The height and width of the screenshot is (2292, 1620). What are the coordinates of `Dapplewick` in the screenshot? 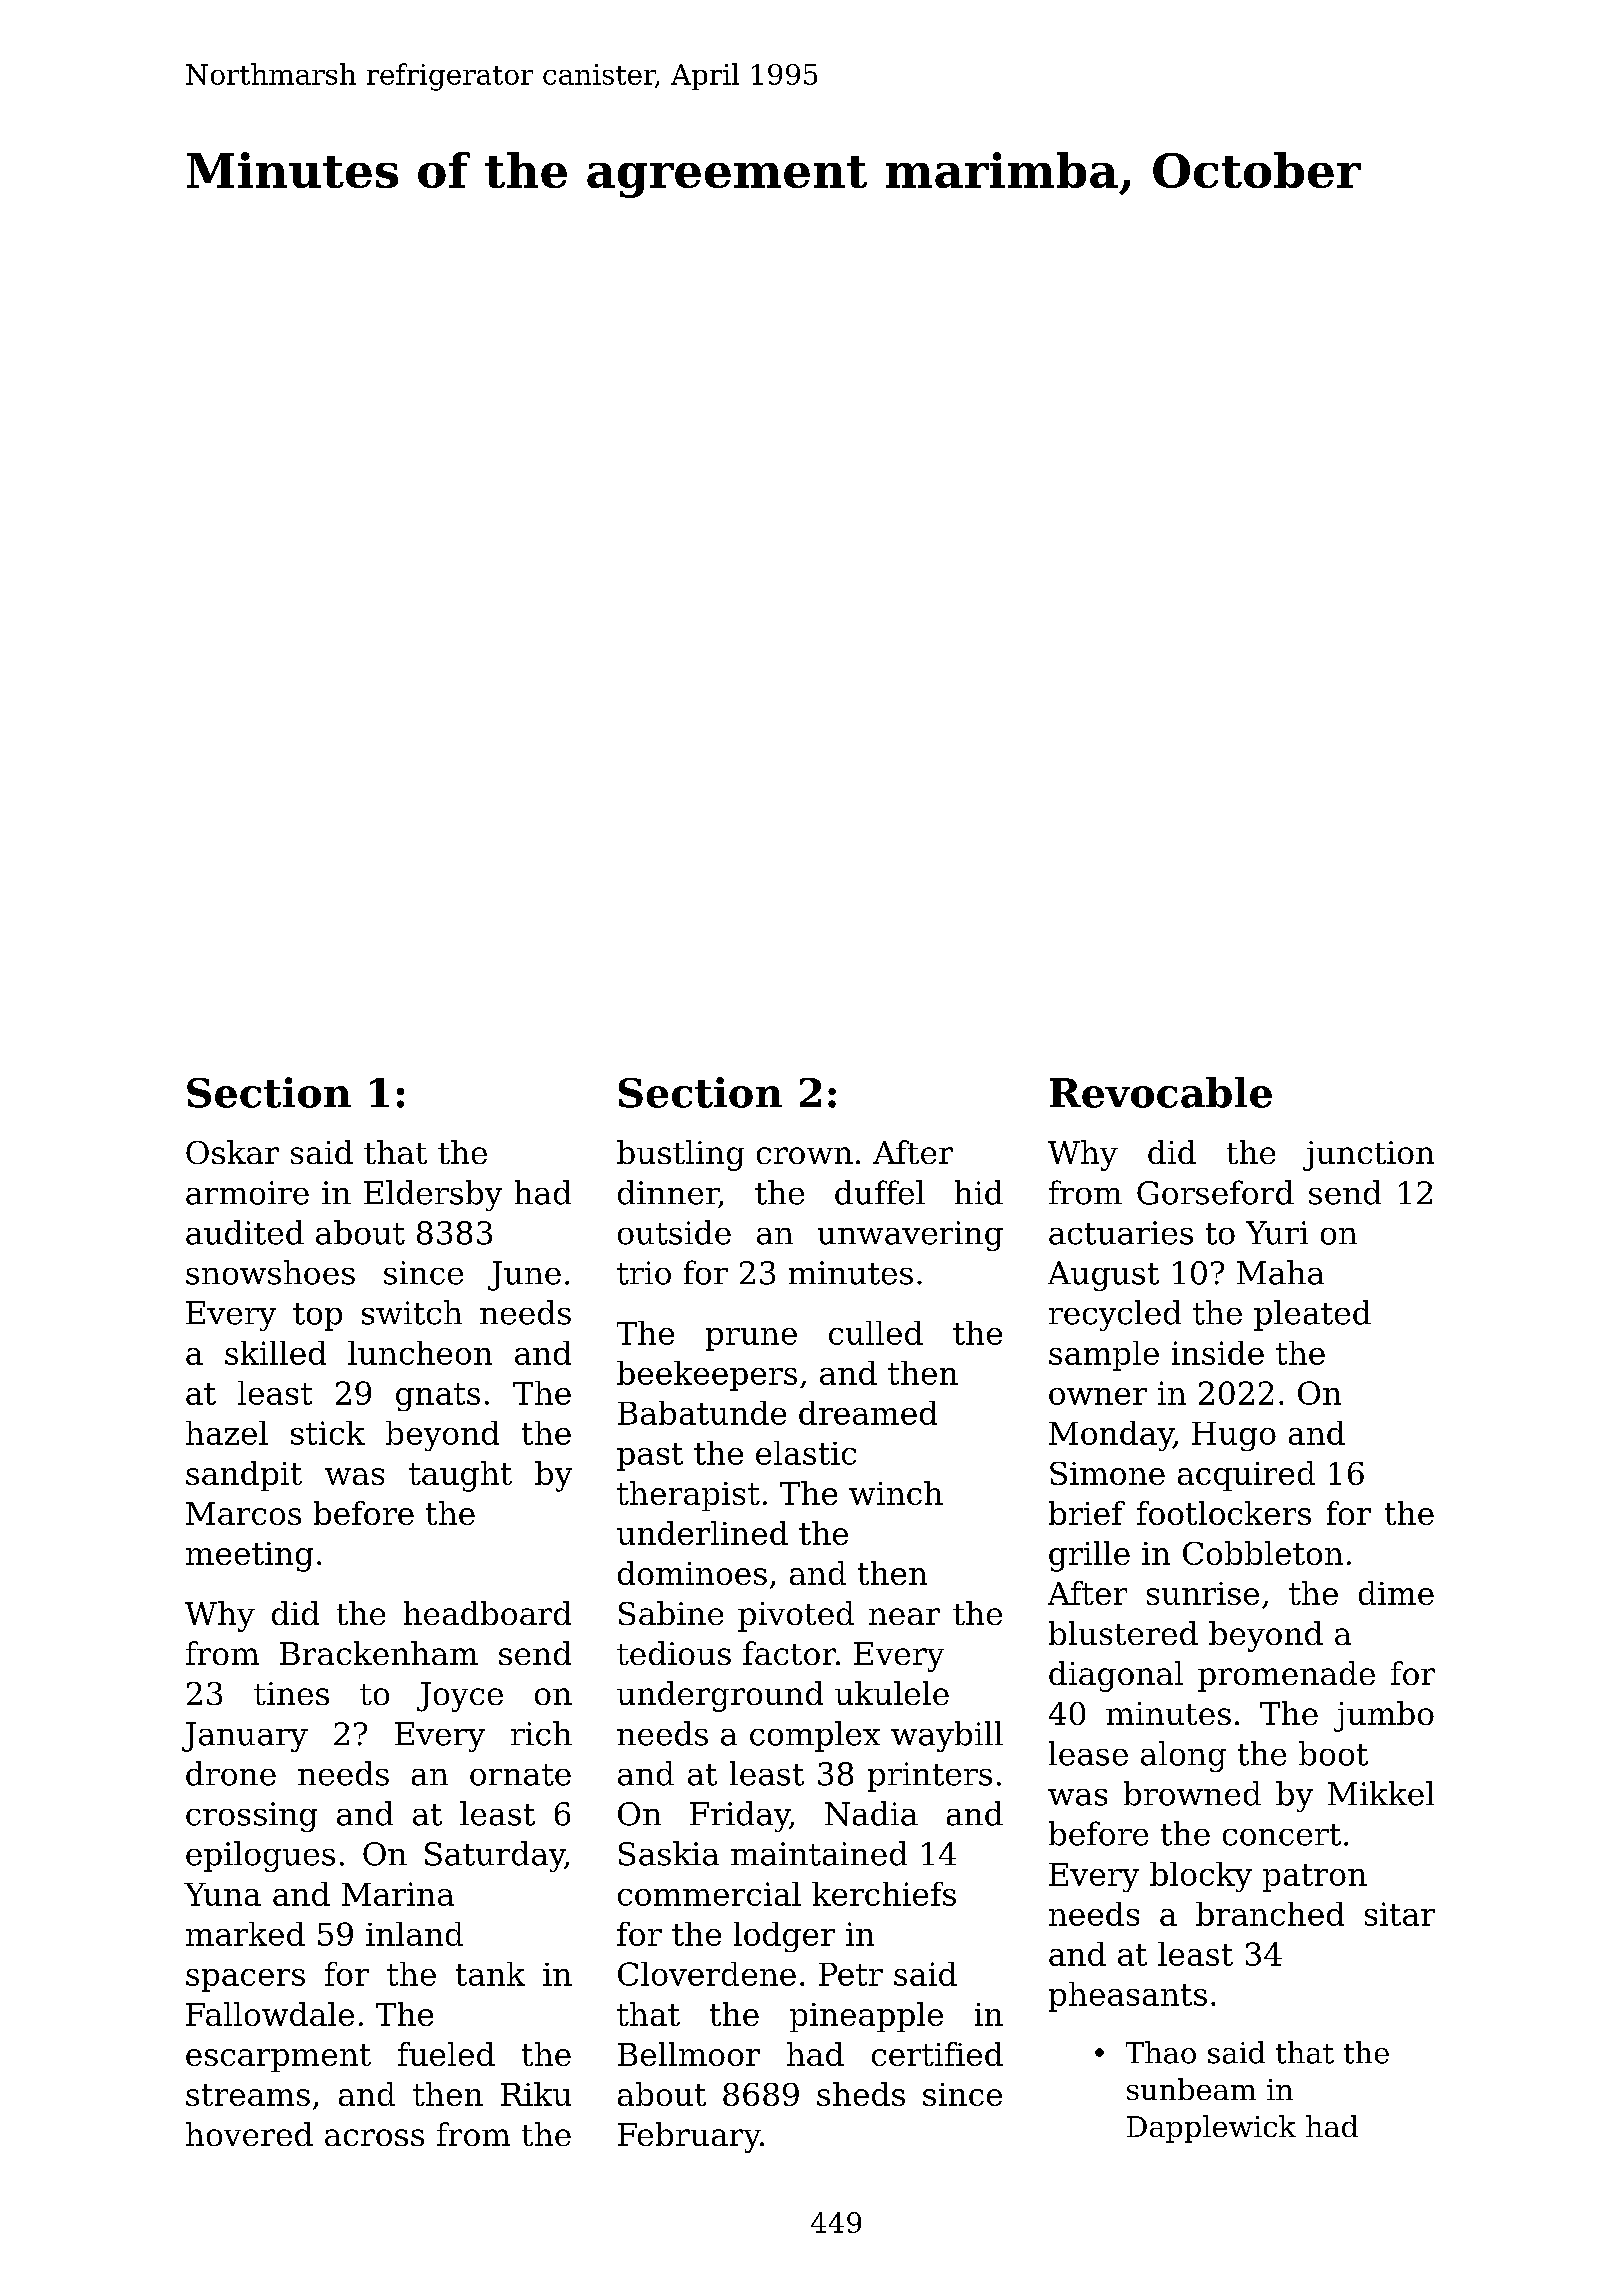 It's located at (1211, 2129).
